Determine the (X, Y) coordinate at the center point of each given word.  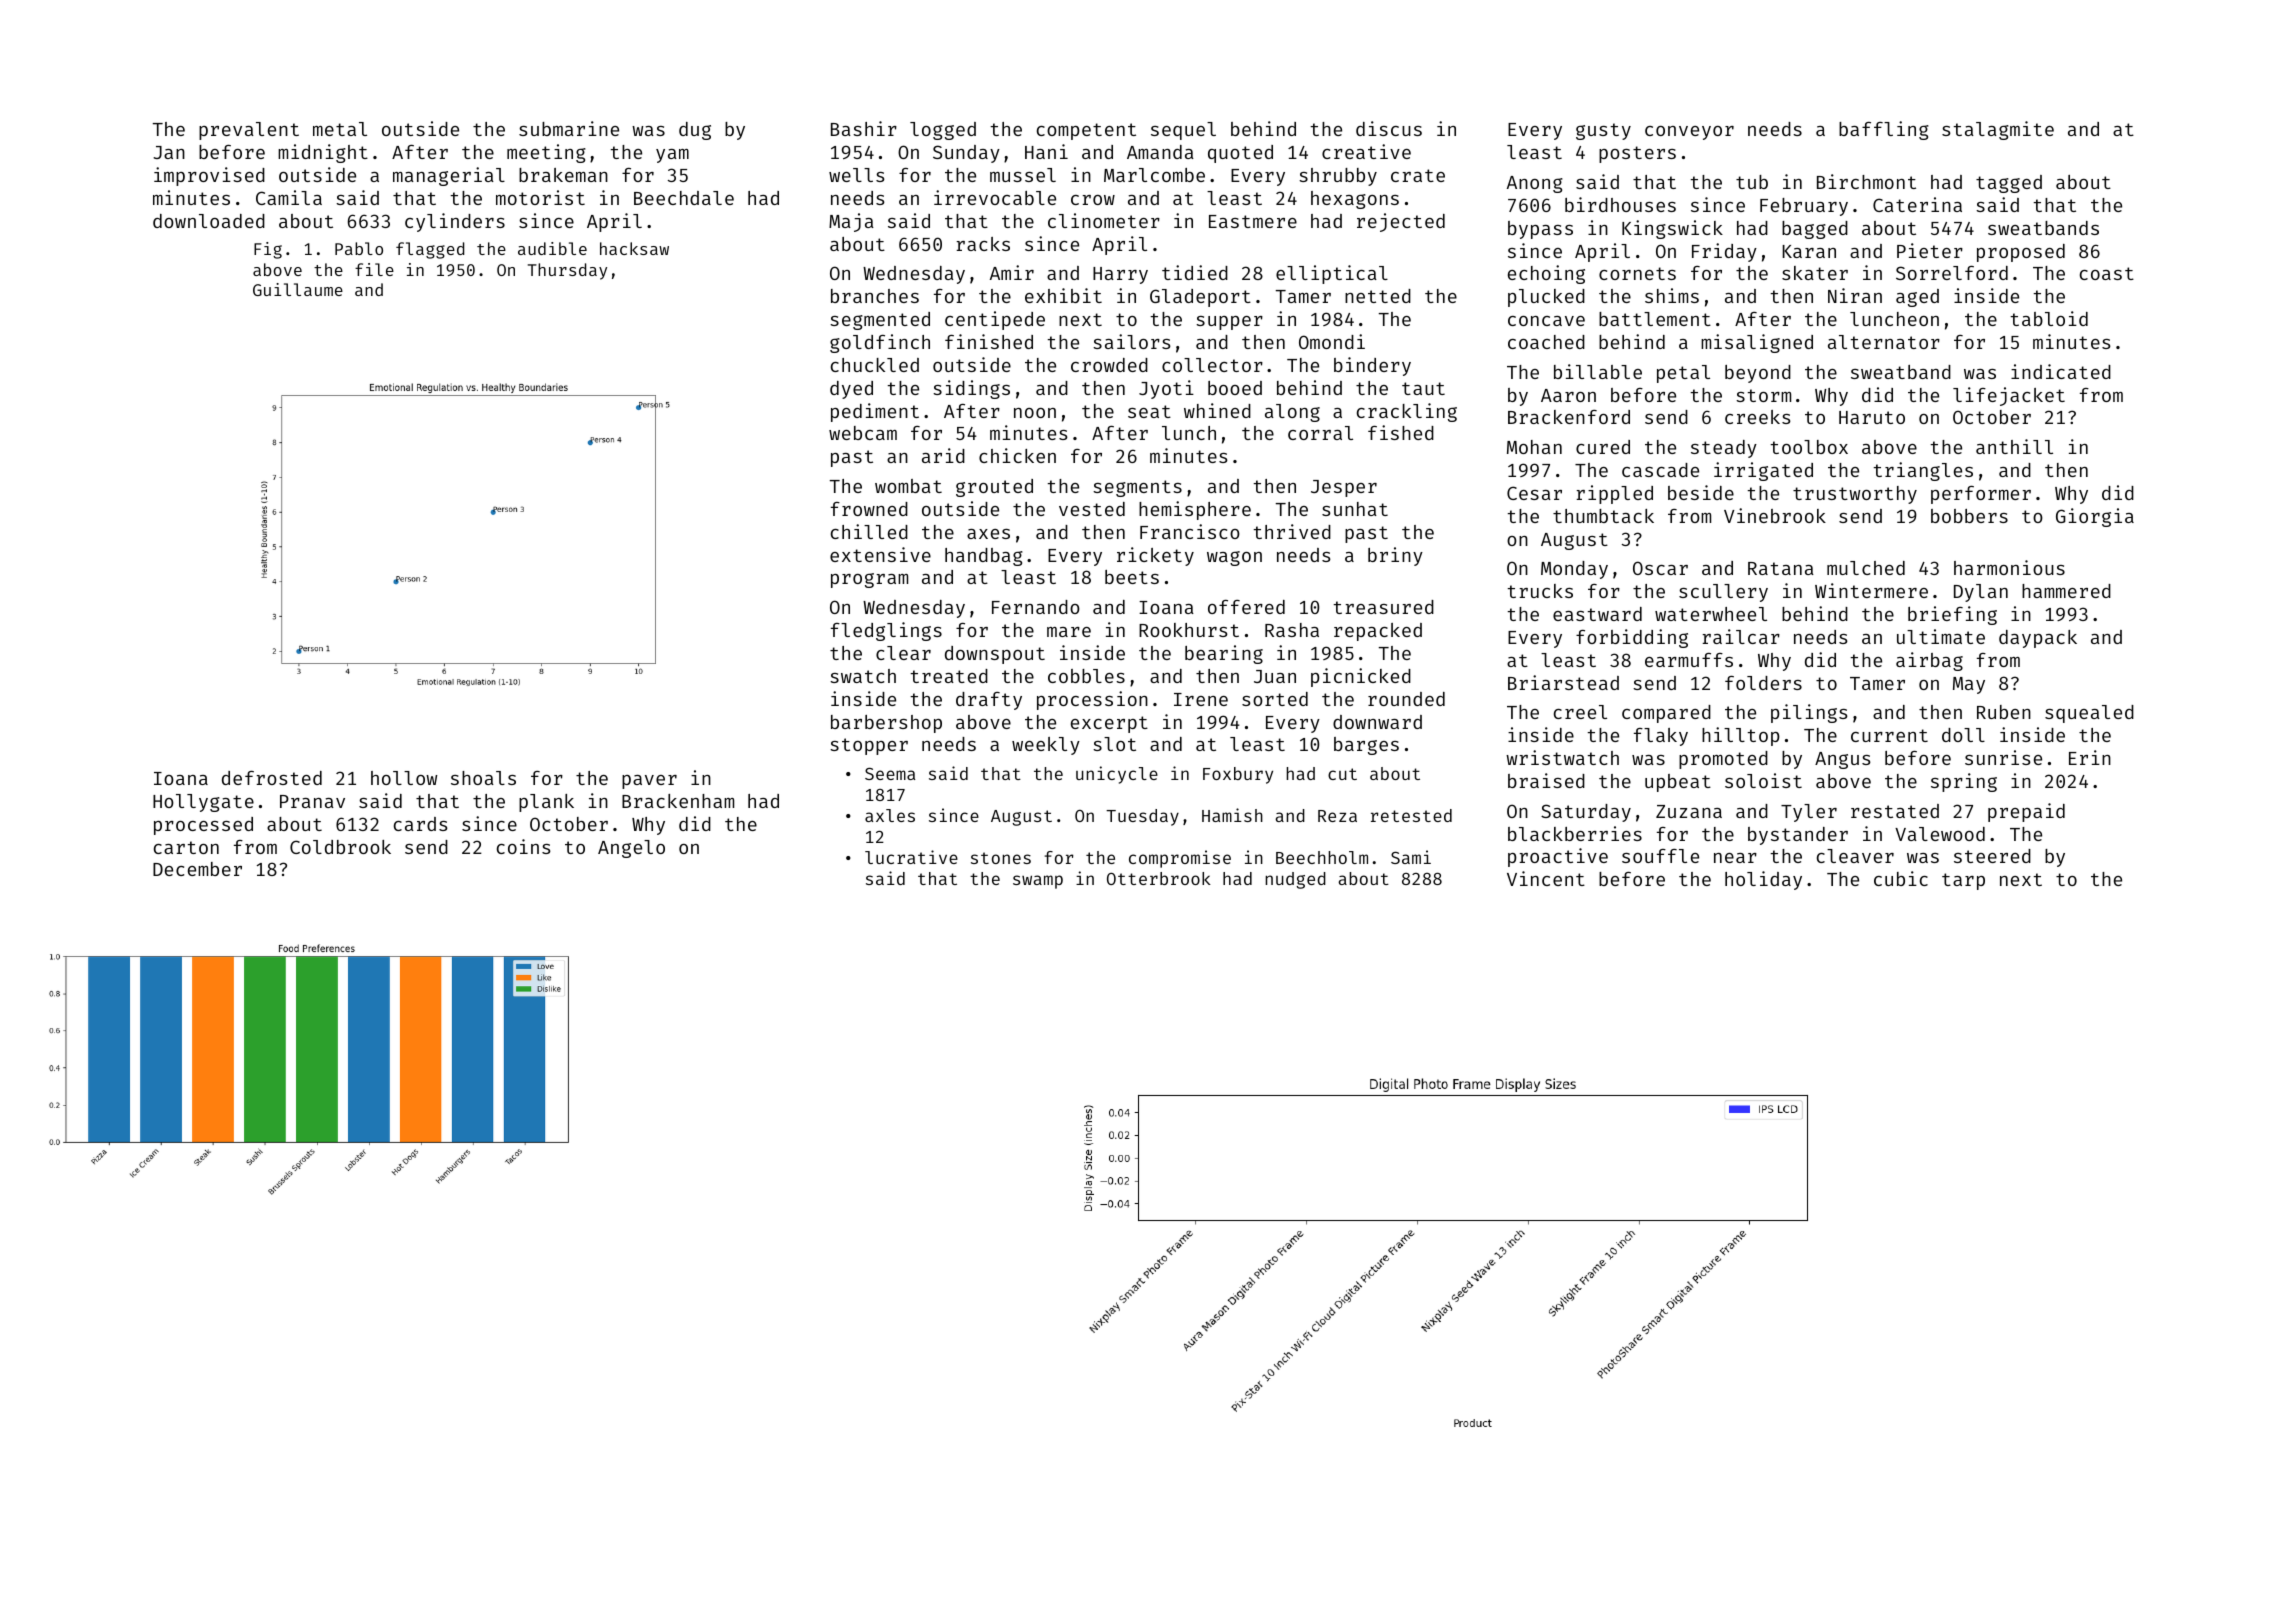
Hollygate (203, 803)
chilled (869, 531)
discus (1389, 128)
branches (875, 296)
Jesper (1344, 488)
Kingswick (1672, 229)
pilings (1809, 713)
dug (695, 131)
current (1889, 735)
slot (1114, 744)
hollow (404, 778)
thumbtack (1603, 516)
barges (1366, 746)
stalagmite (1998, 130)
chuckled (875, 365)
